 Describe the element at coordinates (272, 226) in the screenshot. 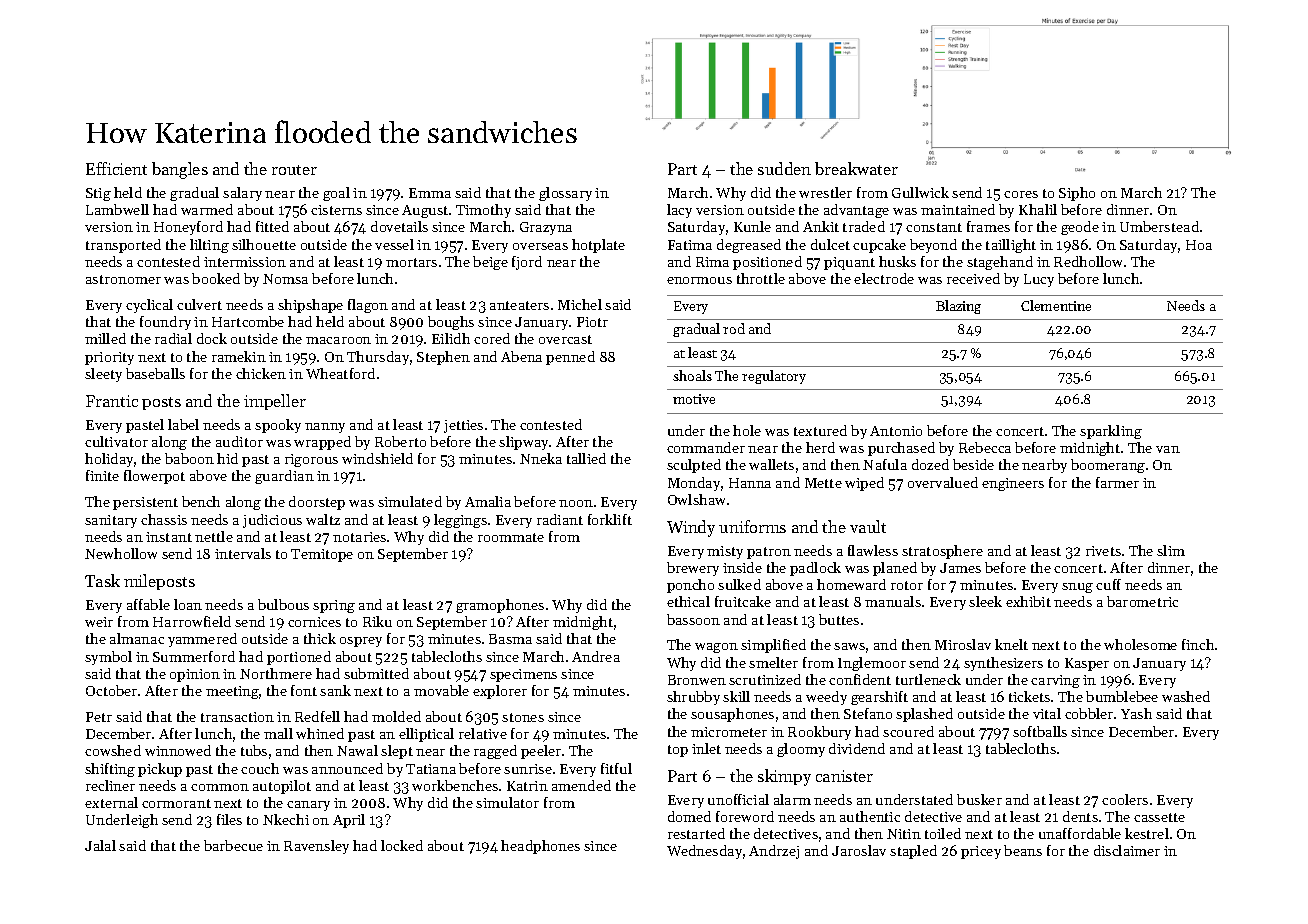

I see `fitted` at that location.
